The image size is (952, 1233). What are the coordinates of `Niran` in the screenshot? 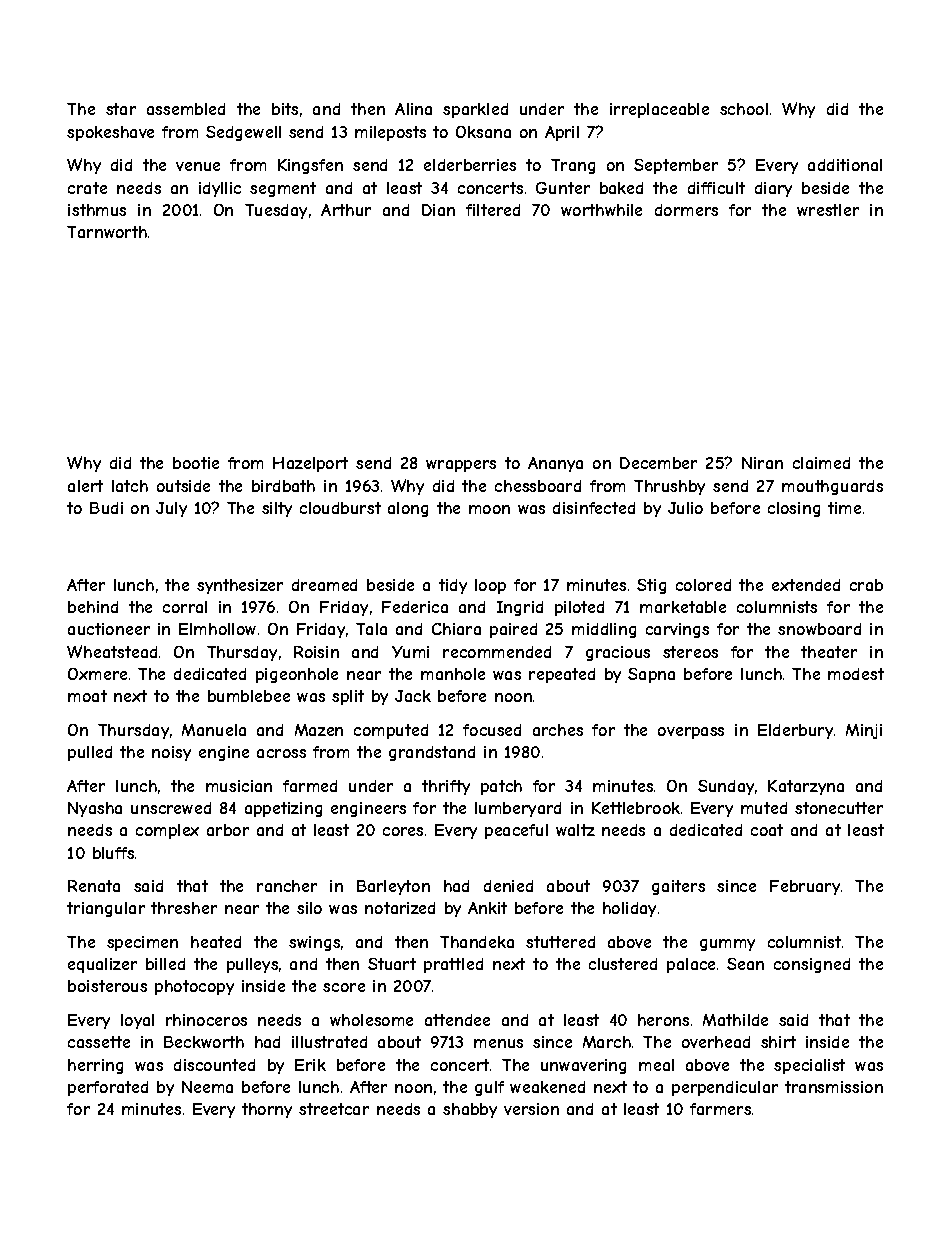 It's located at (762, 463).
